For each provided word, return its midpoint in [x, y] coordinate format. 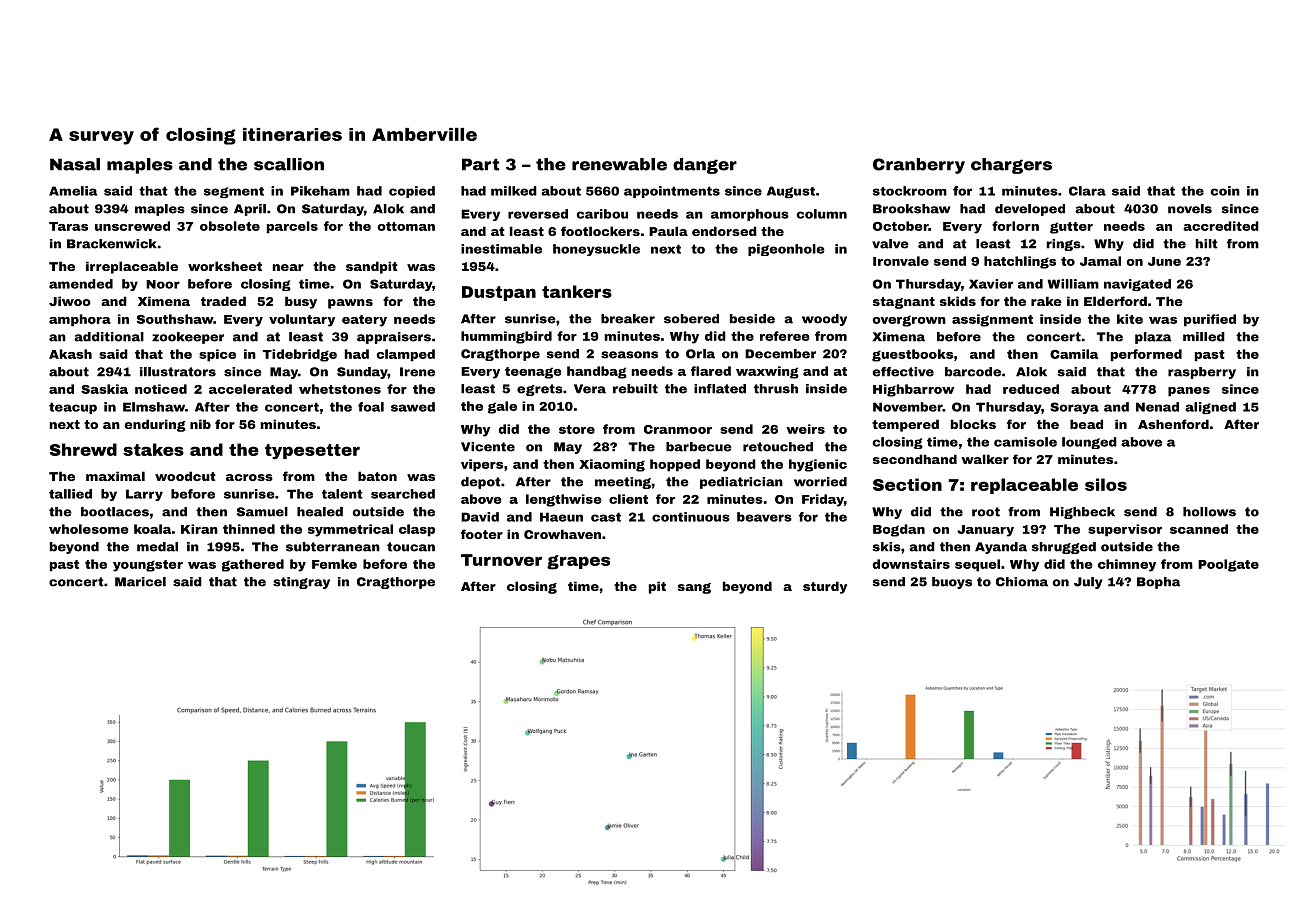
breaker [628, 319]
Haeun [561, 517]
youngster [148, 566]
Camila [1074, 354]
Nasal [75, 164]
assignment [992, 320]
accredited [1221, 226]
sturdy [825, 587]
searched [403, 494]
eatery [364, 321]
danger [705, 166]
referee [784, 336]
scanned [1199, 529]
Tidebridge [300, 355]
